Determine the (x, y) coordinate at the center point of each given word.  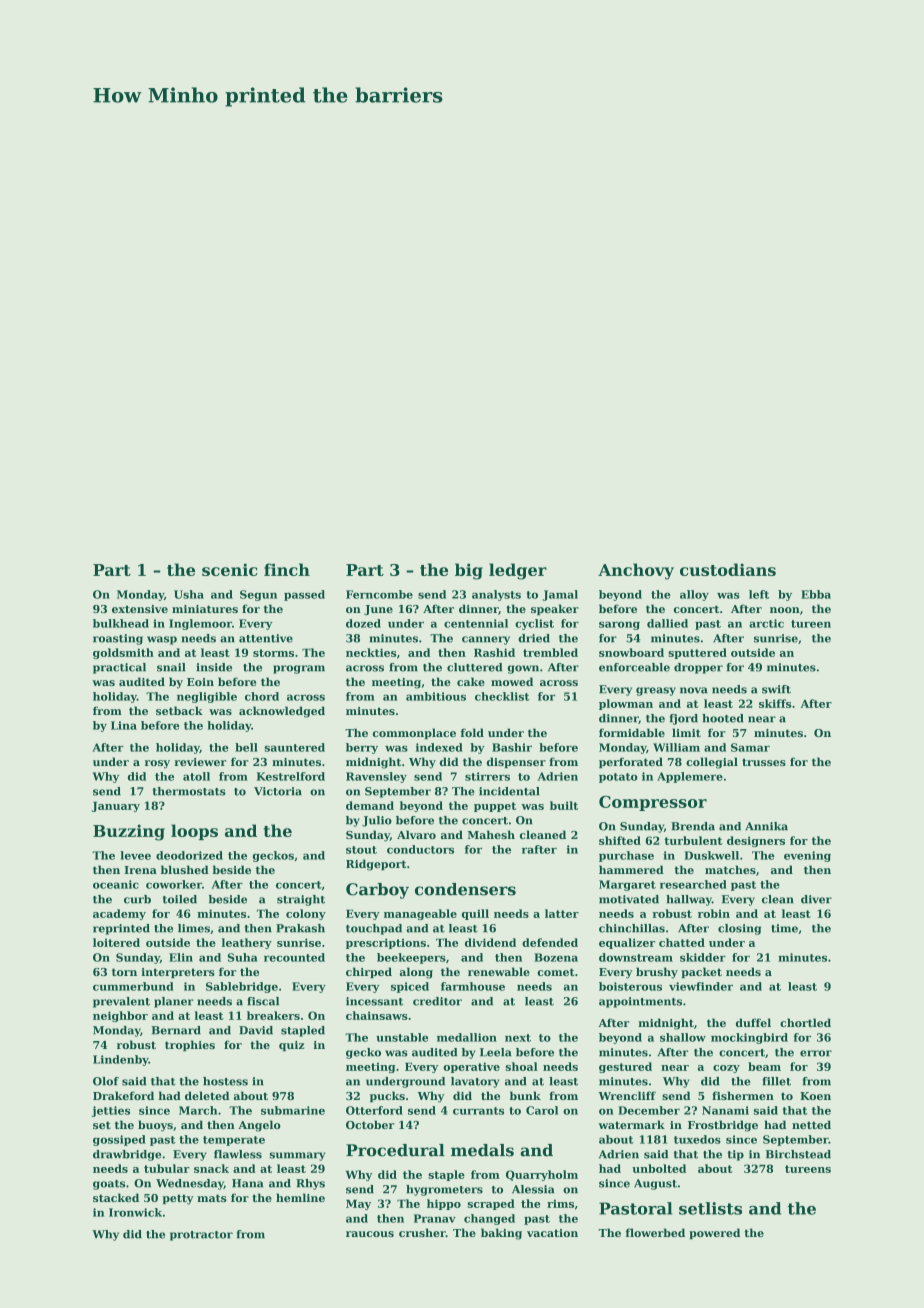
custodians (728, 569)
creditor (437, 1001)
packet (701, 972)
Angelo (259, 1126)
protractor (201, 1236)
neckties (371, 652)
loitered (116, 942)
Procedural (395, 1150)
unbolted (659, 1168)
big (469, 571)
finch (287, 569)
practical (119, 668)
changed (489, 1219)
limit (686, 732)
